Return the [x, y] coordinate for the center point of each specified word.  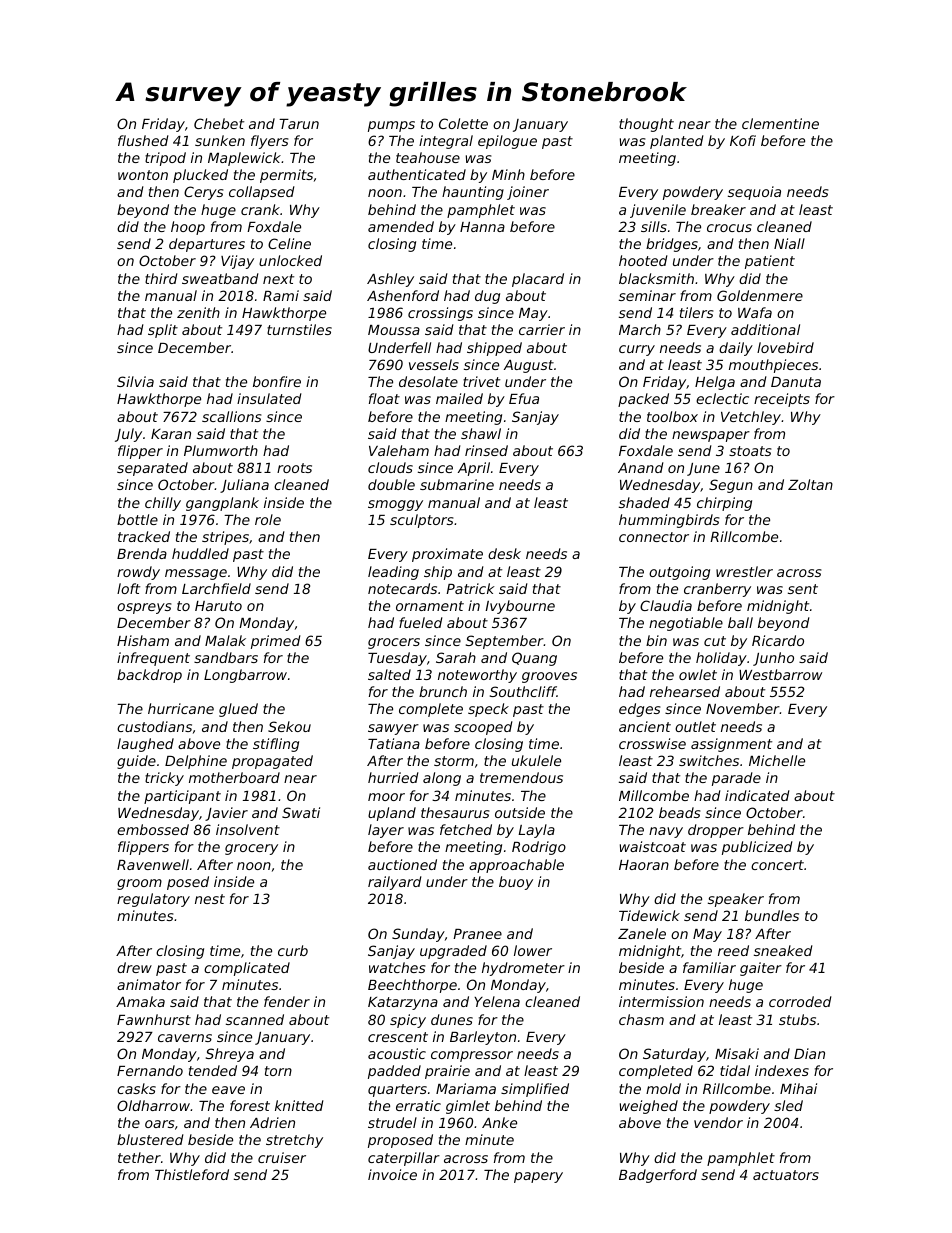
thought [646, 125]
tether [139, 1157]
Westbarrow [780, 674]
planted [677, 142]
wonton [143, 175]
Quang [534, 659]
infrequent [153, 659]
